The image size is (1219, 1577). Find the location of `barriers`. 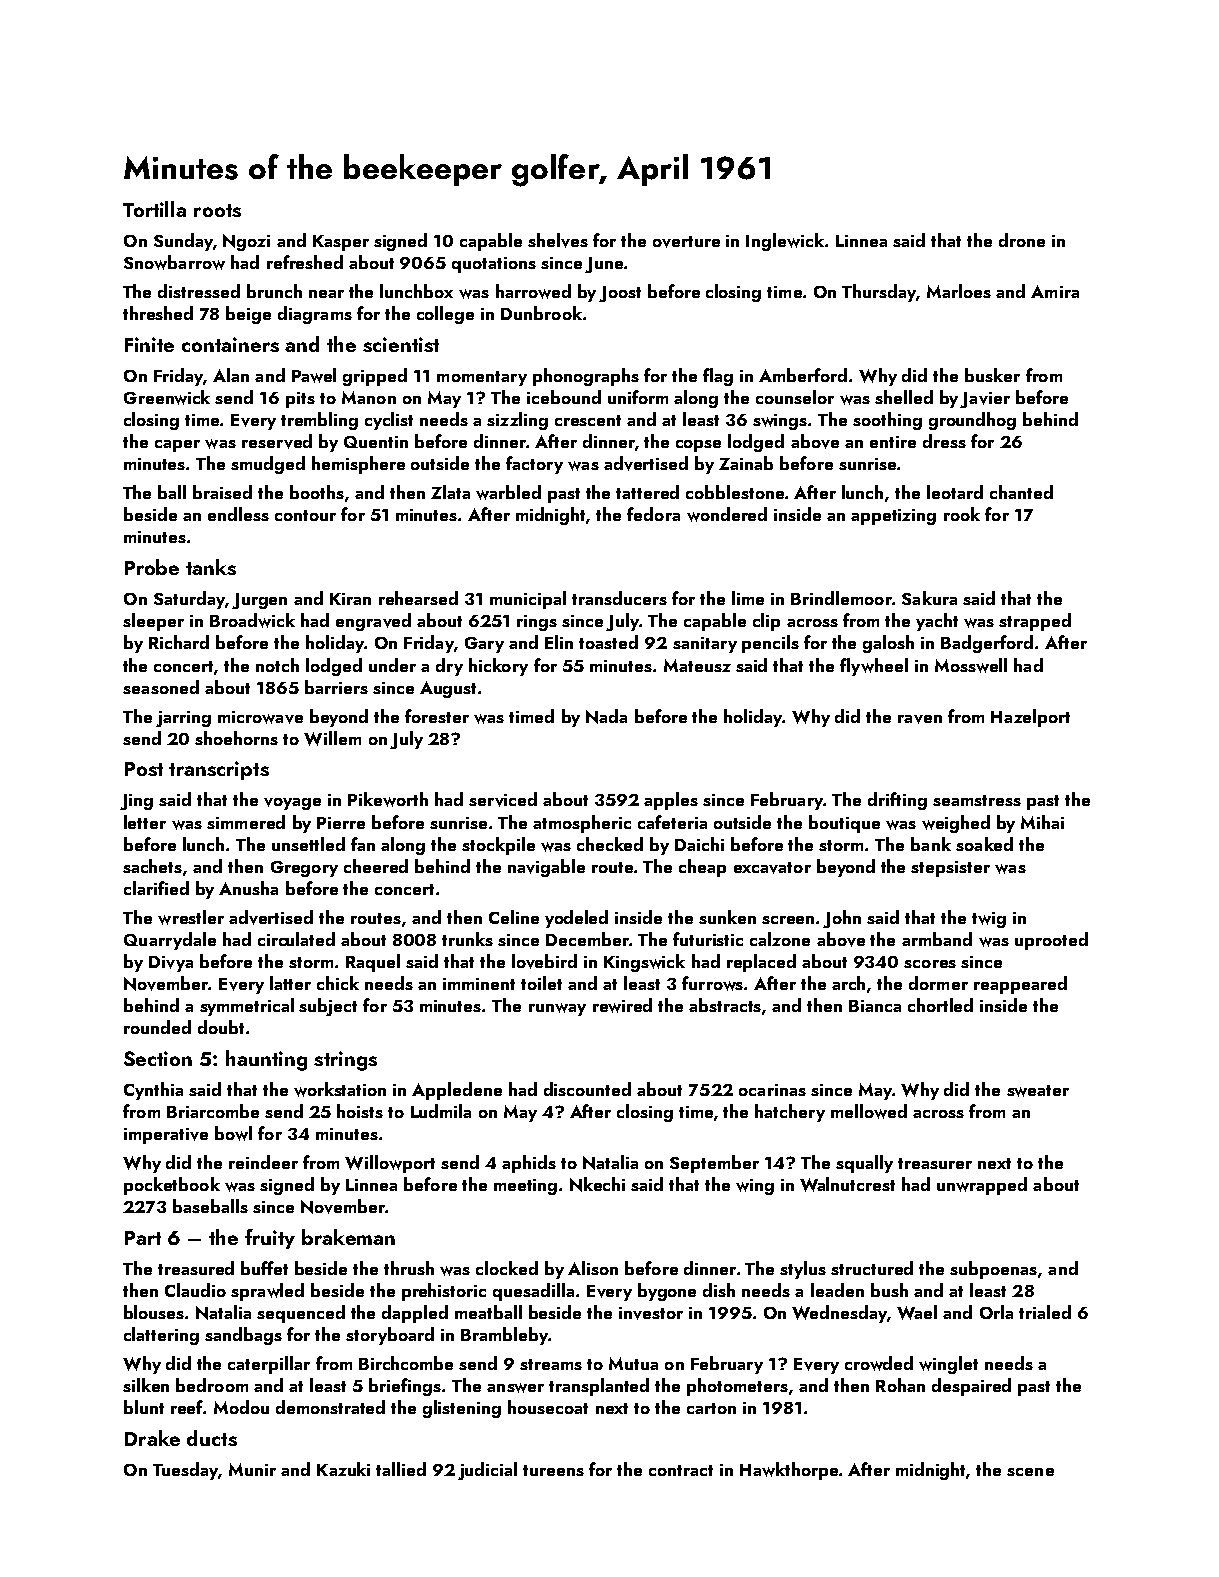

barriers is located at coordinates (336, 687).
